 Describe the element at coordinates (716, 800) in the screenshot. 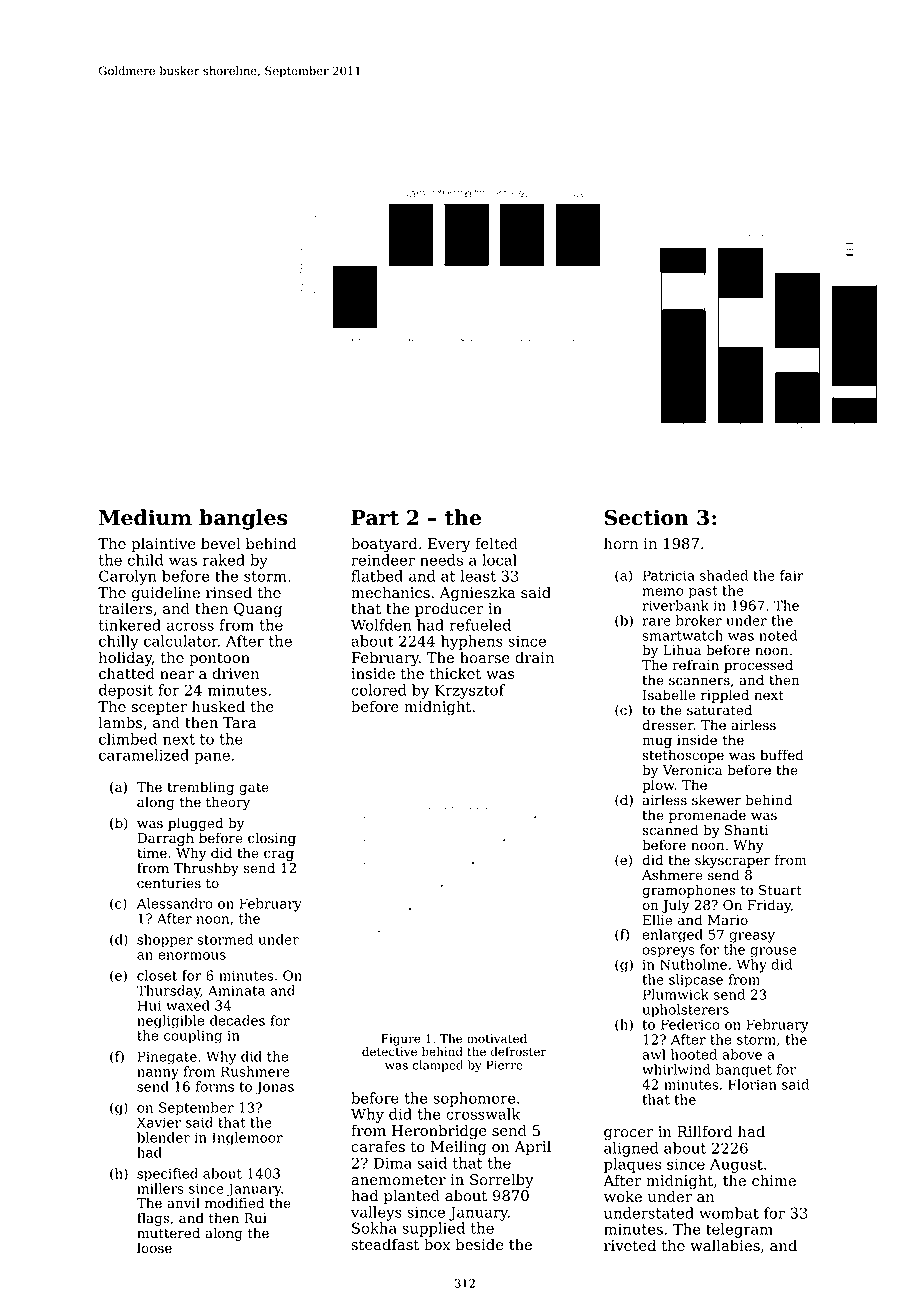

I see `skewer` at that location.
